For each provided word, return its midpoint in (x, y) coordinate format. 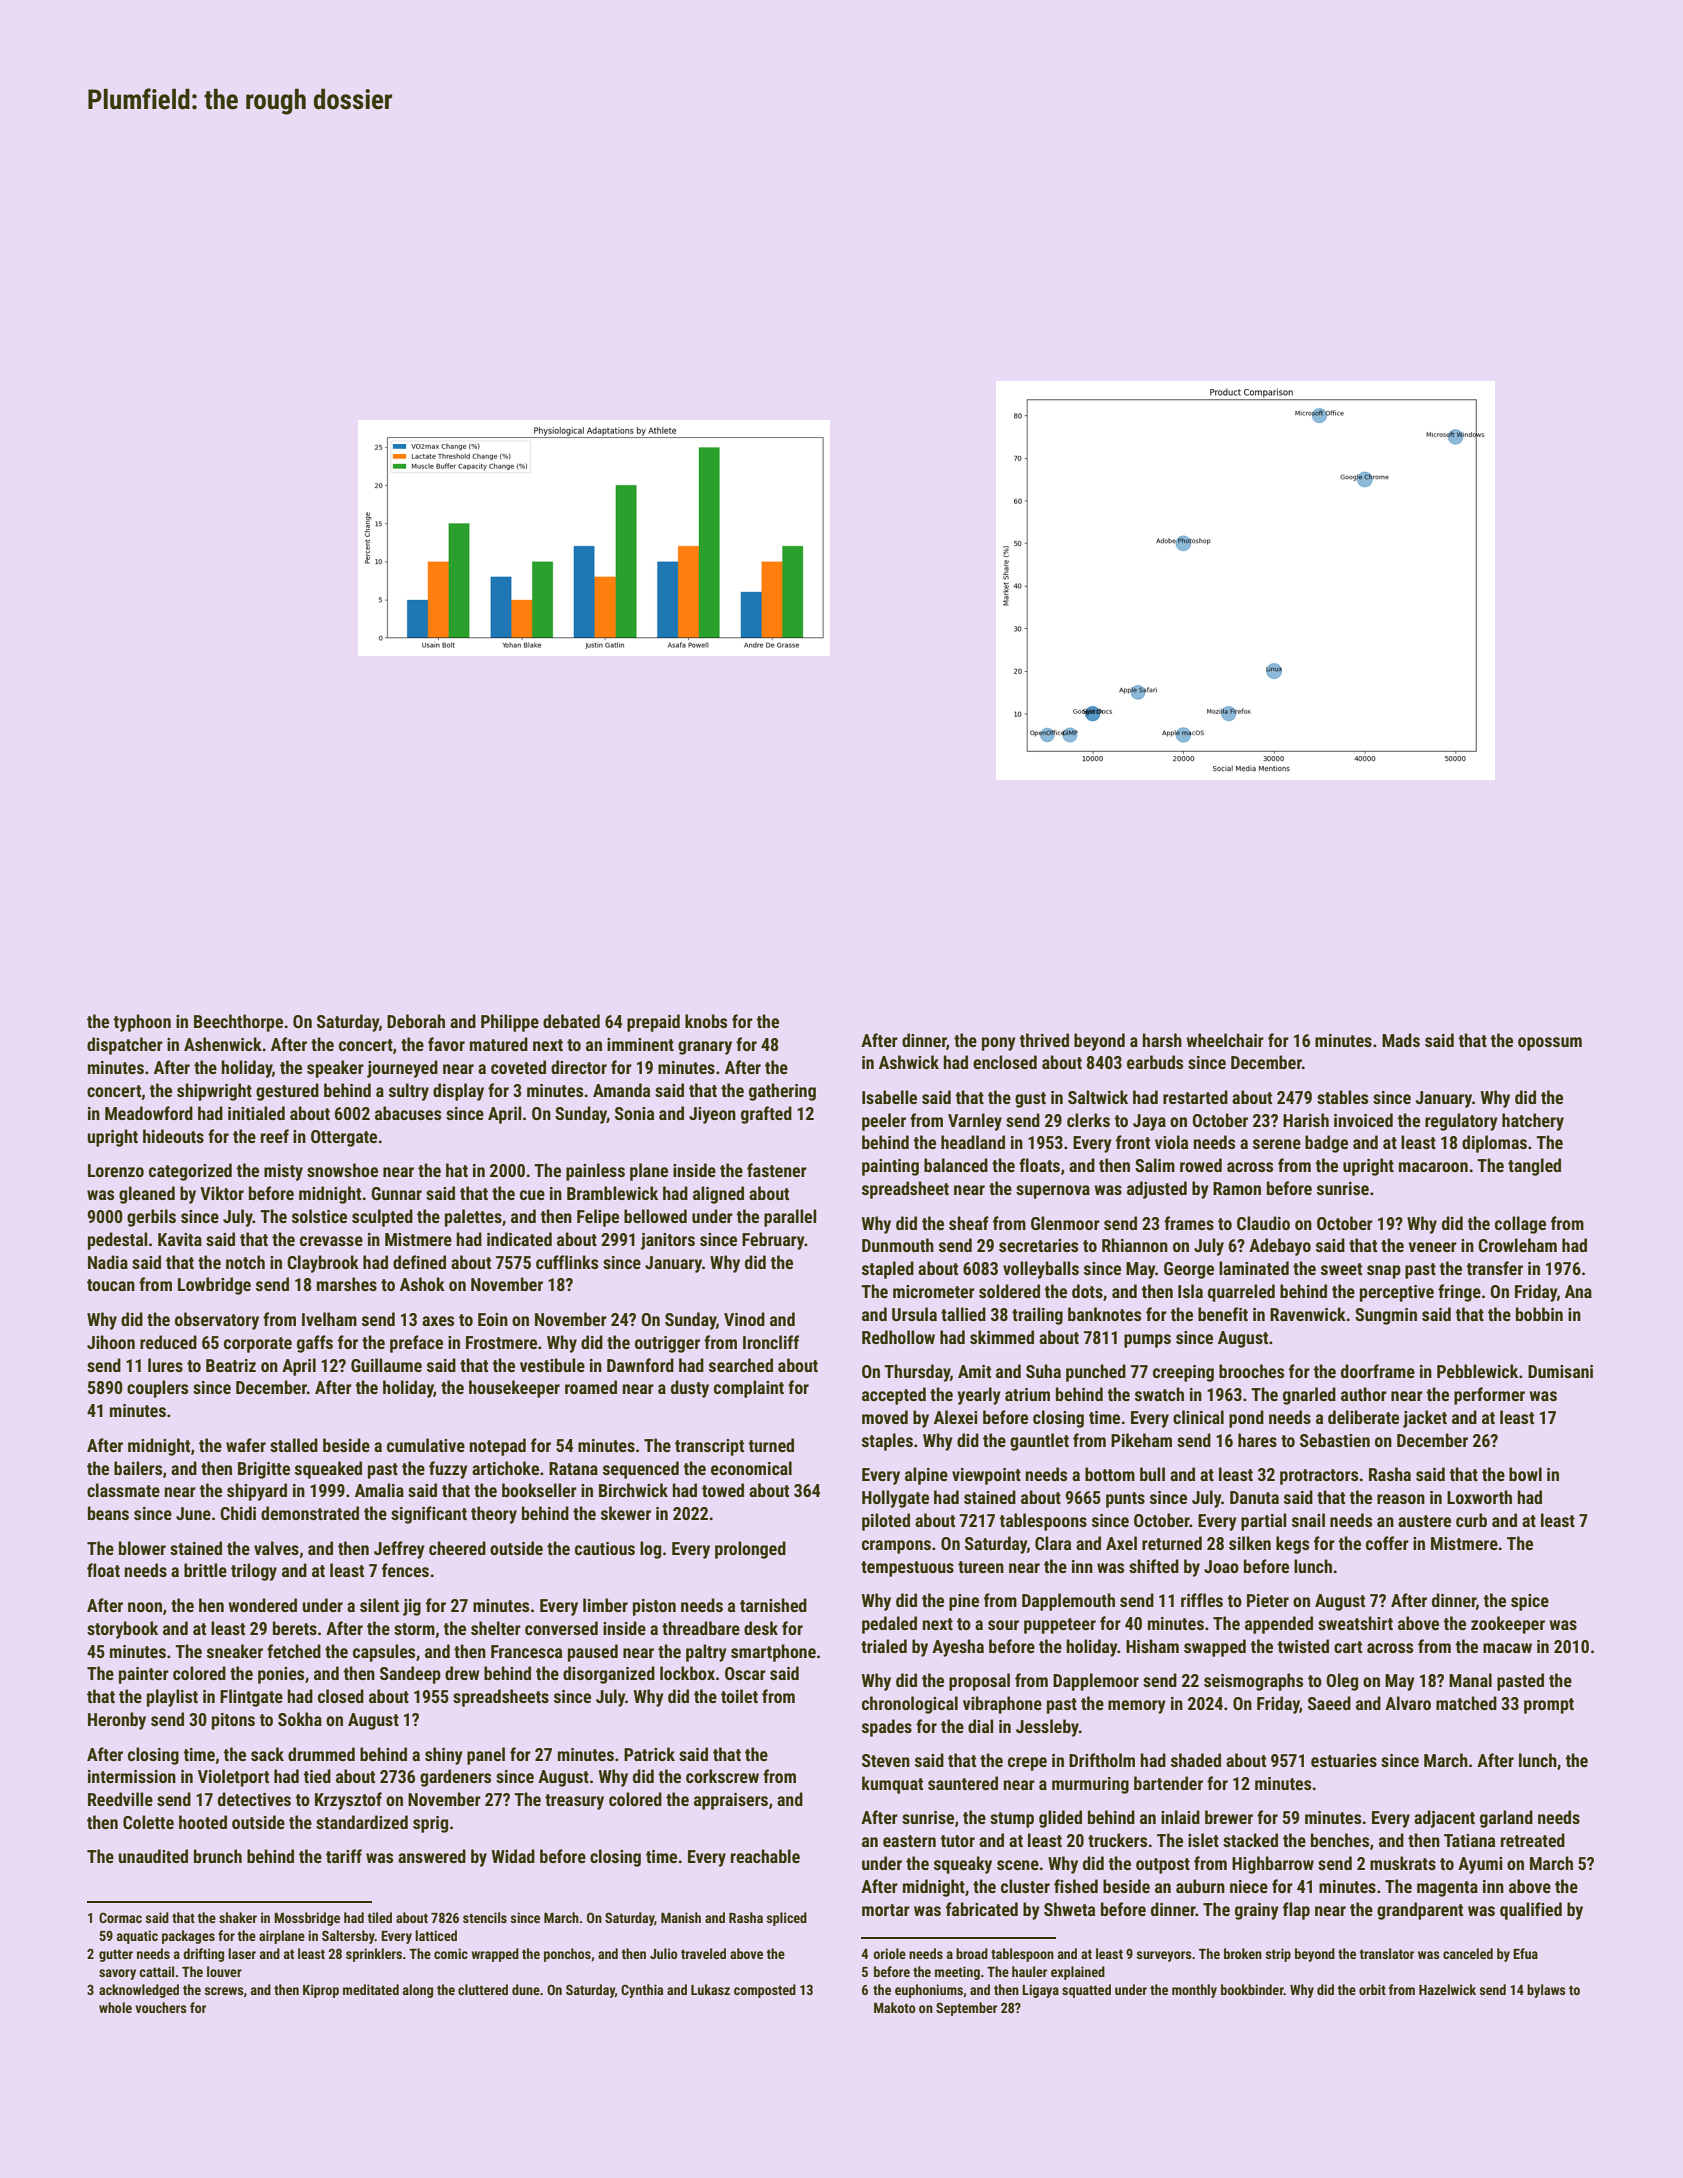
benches (1340, 1840)
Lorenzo (116, 1170)
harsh (1162, 1040)
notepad (498, 1447)
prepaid (653, 1023)
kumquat (892, 1785)
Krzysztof (348, 1801)
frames (1189, 1223)
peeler (884, 1122)
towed (723, 1490)
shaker (238, 1917)
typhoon (142, 1023)
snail (1308, 1520)
